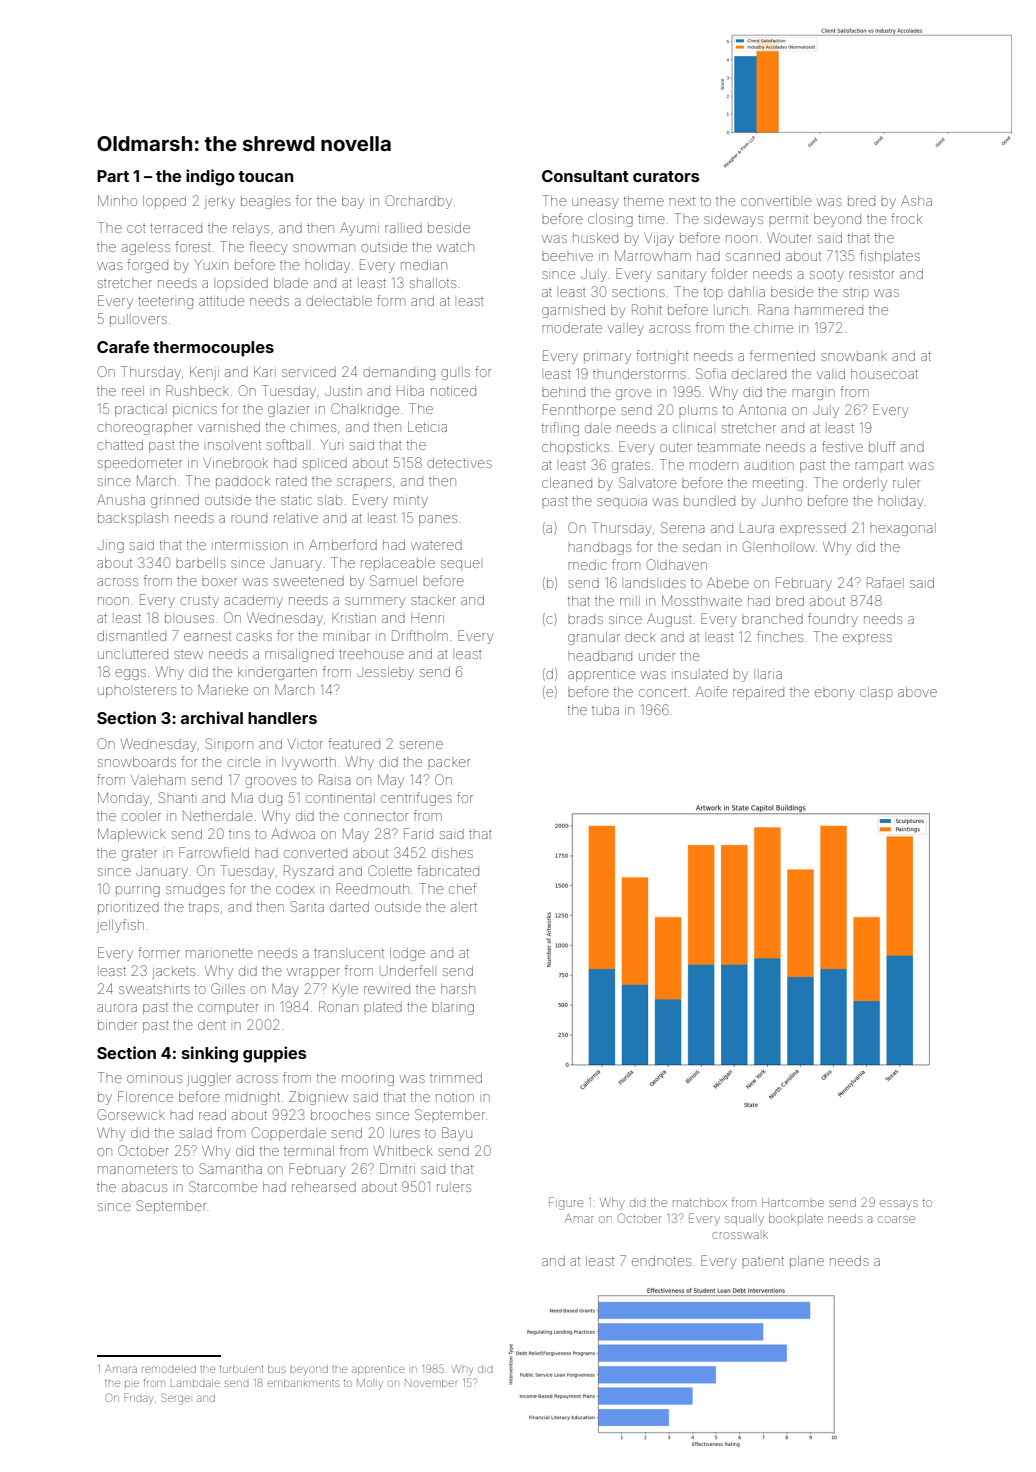 The width and height of the image is (1036, 1472). What do you see at coordinates (117, 200) in the image?
I see `Minho` at bounding box center [117, 200].
